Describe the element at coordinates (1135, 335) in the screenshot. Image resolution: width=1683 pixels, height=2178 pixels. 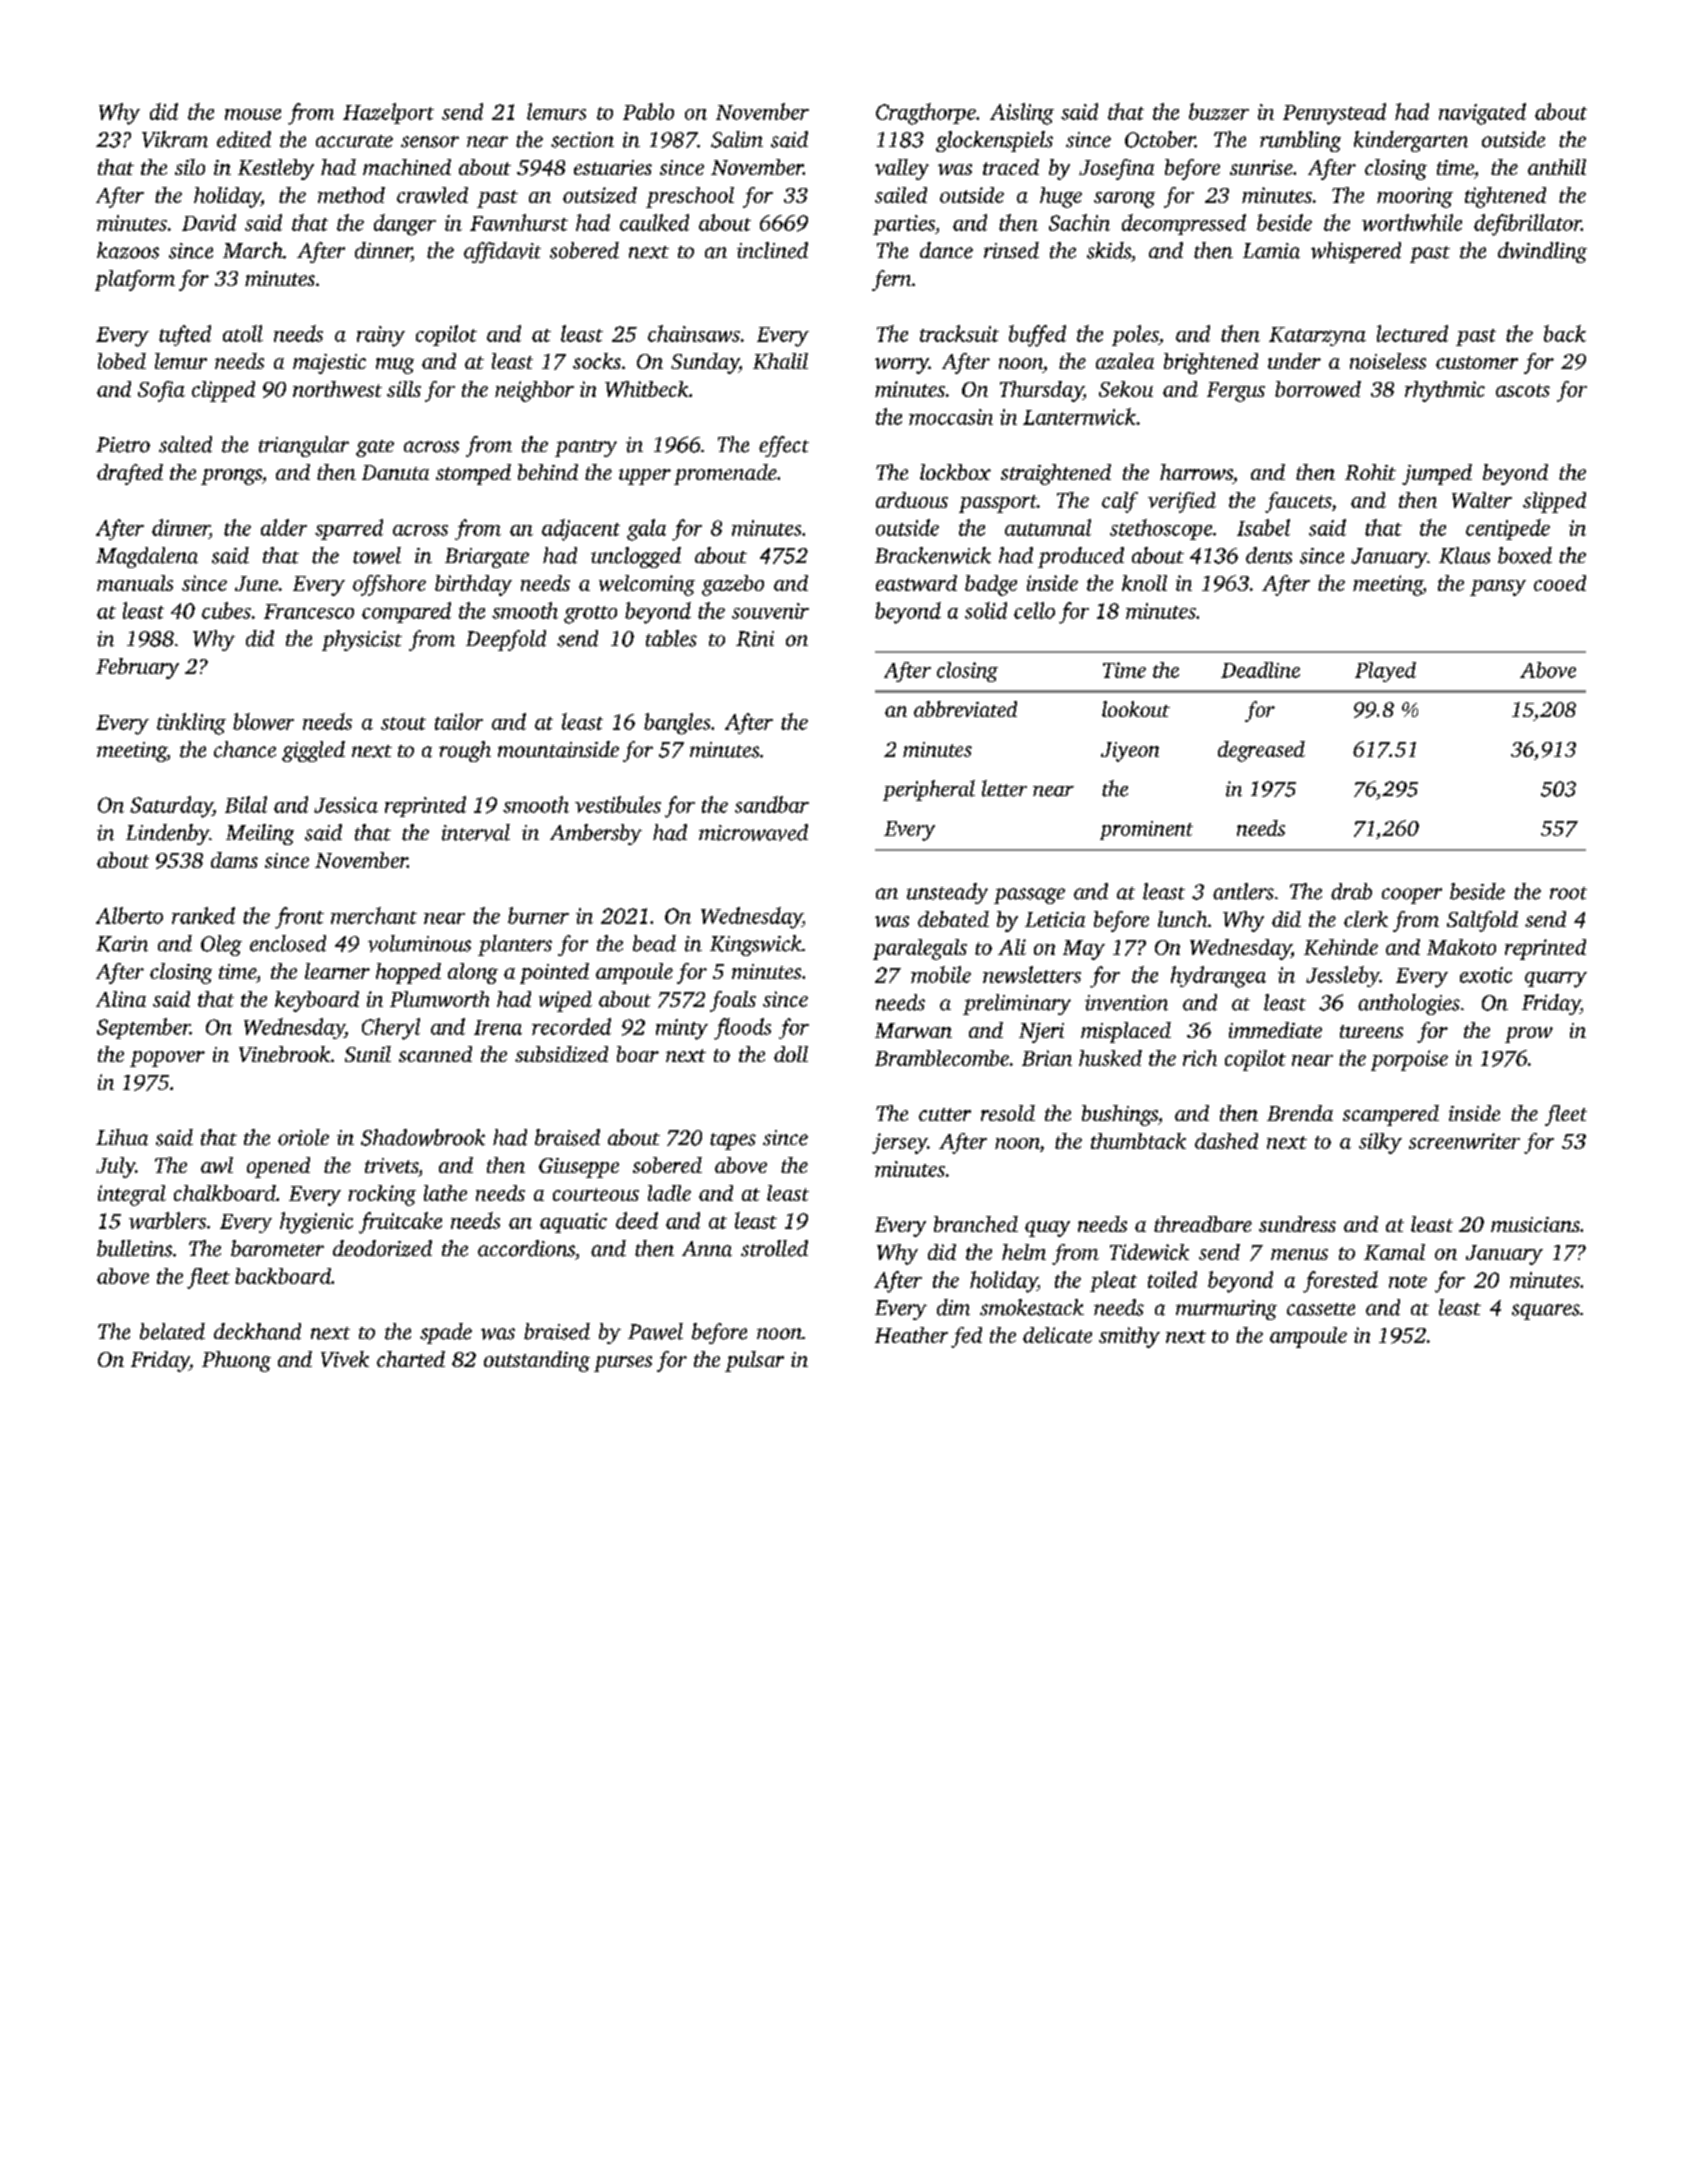
I see `poles` at that location.
